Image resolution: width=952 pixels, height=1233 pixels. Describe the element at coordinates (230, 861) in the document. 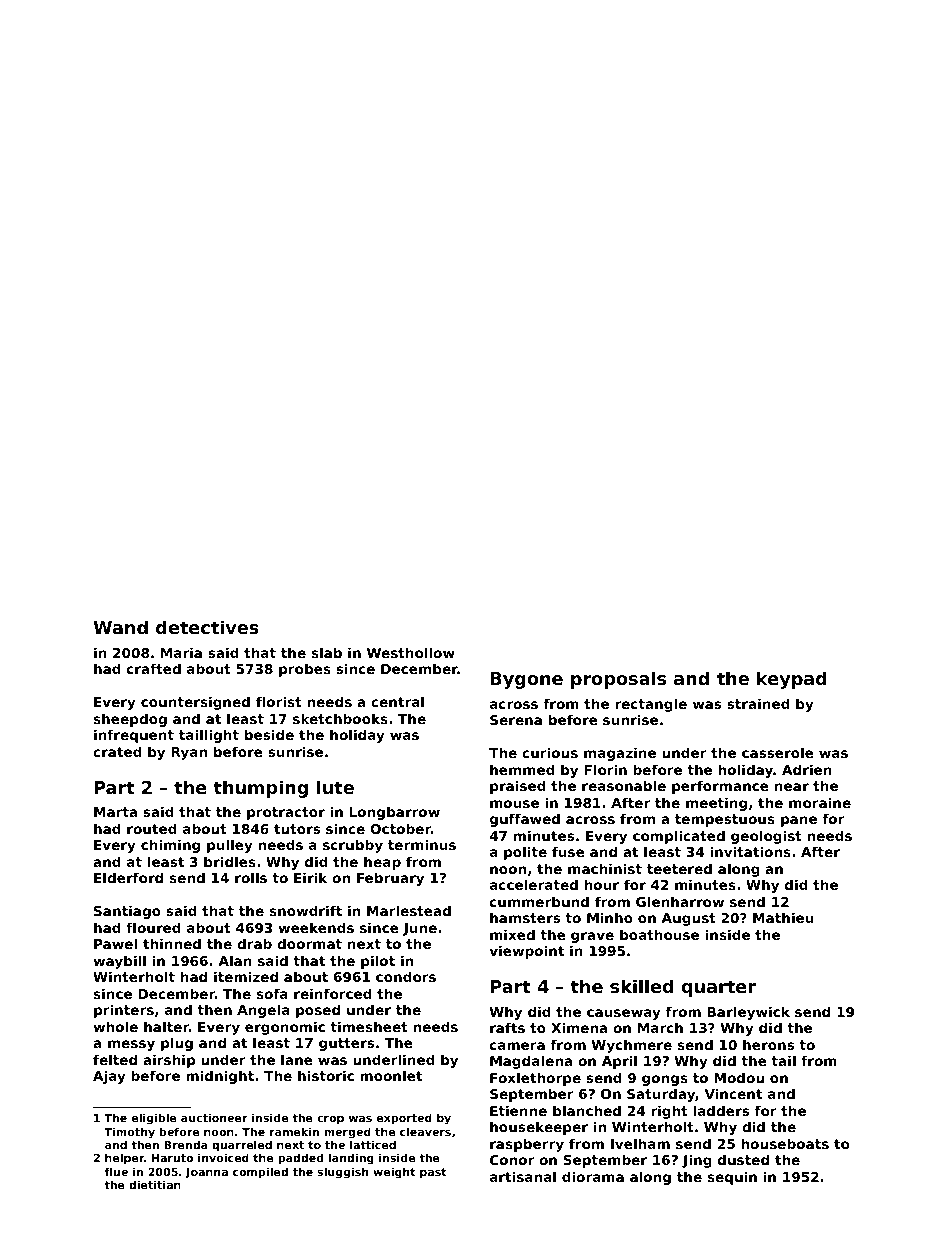

I see `bridles` at that location.
